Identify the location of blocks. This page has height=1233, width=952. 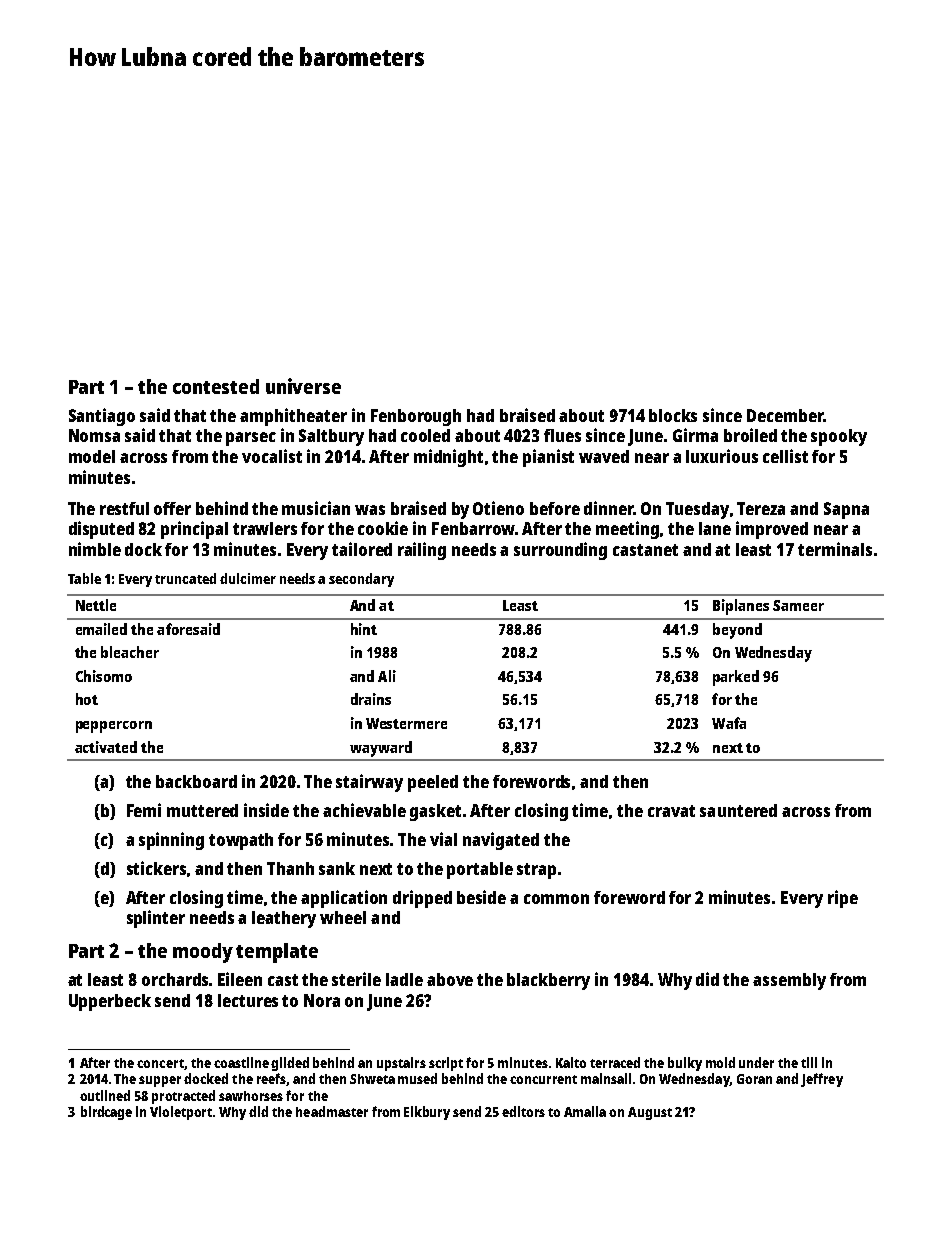
(673, 415).
